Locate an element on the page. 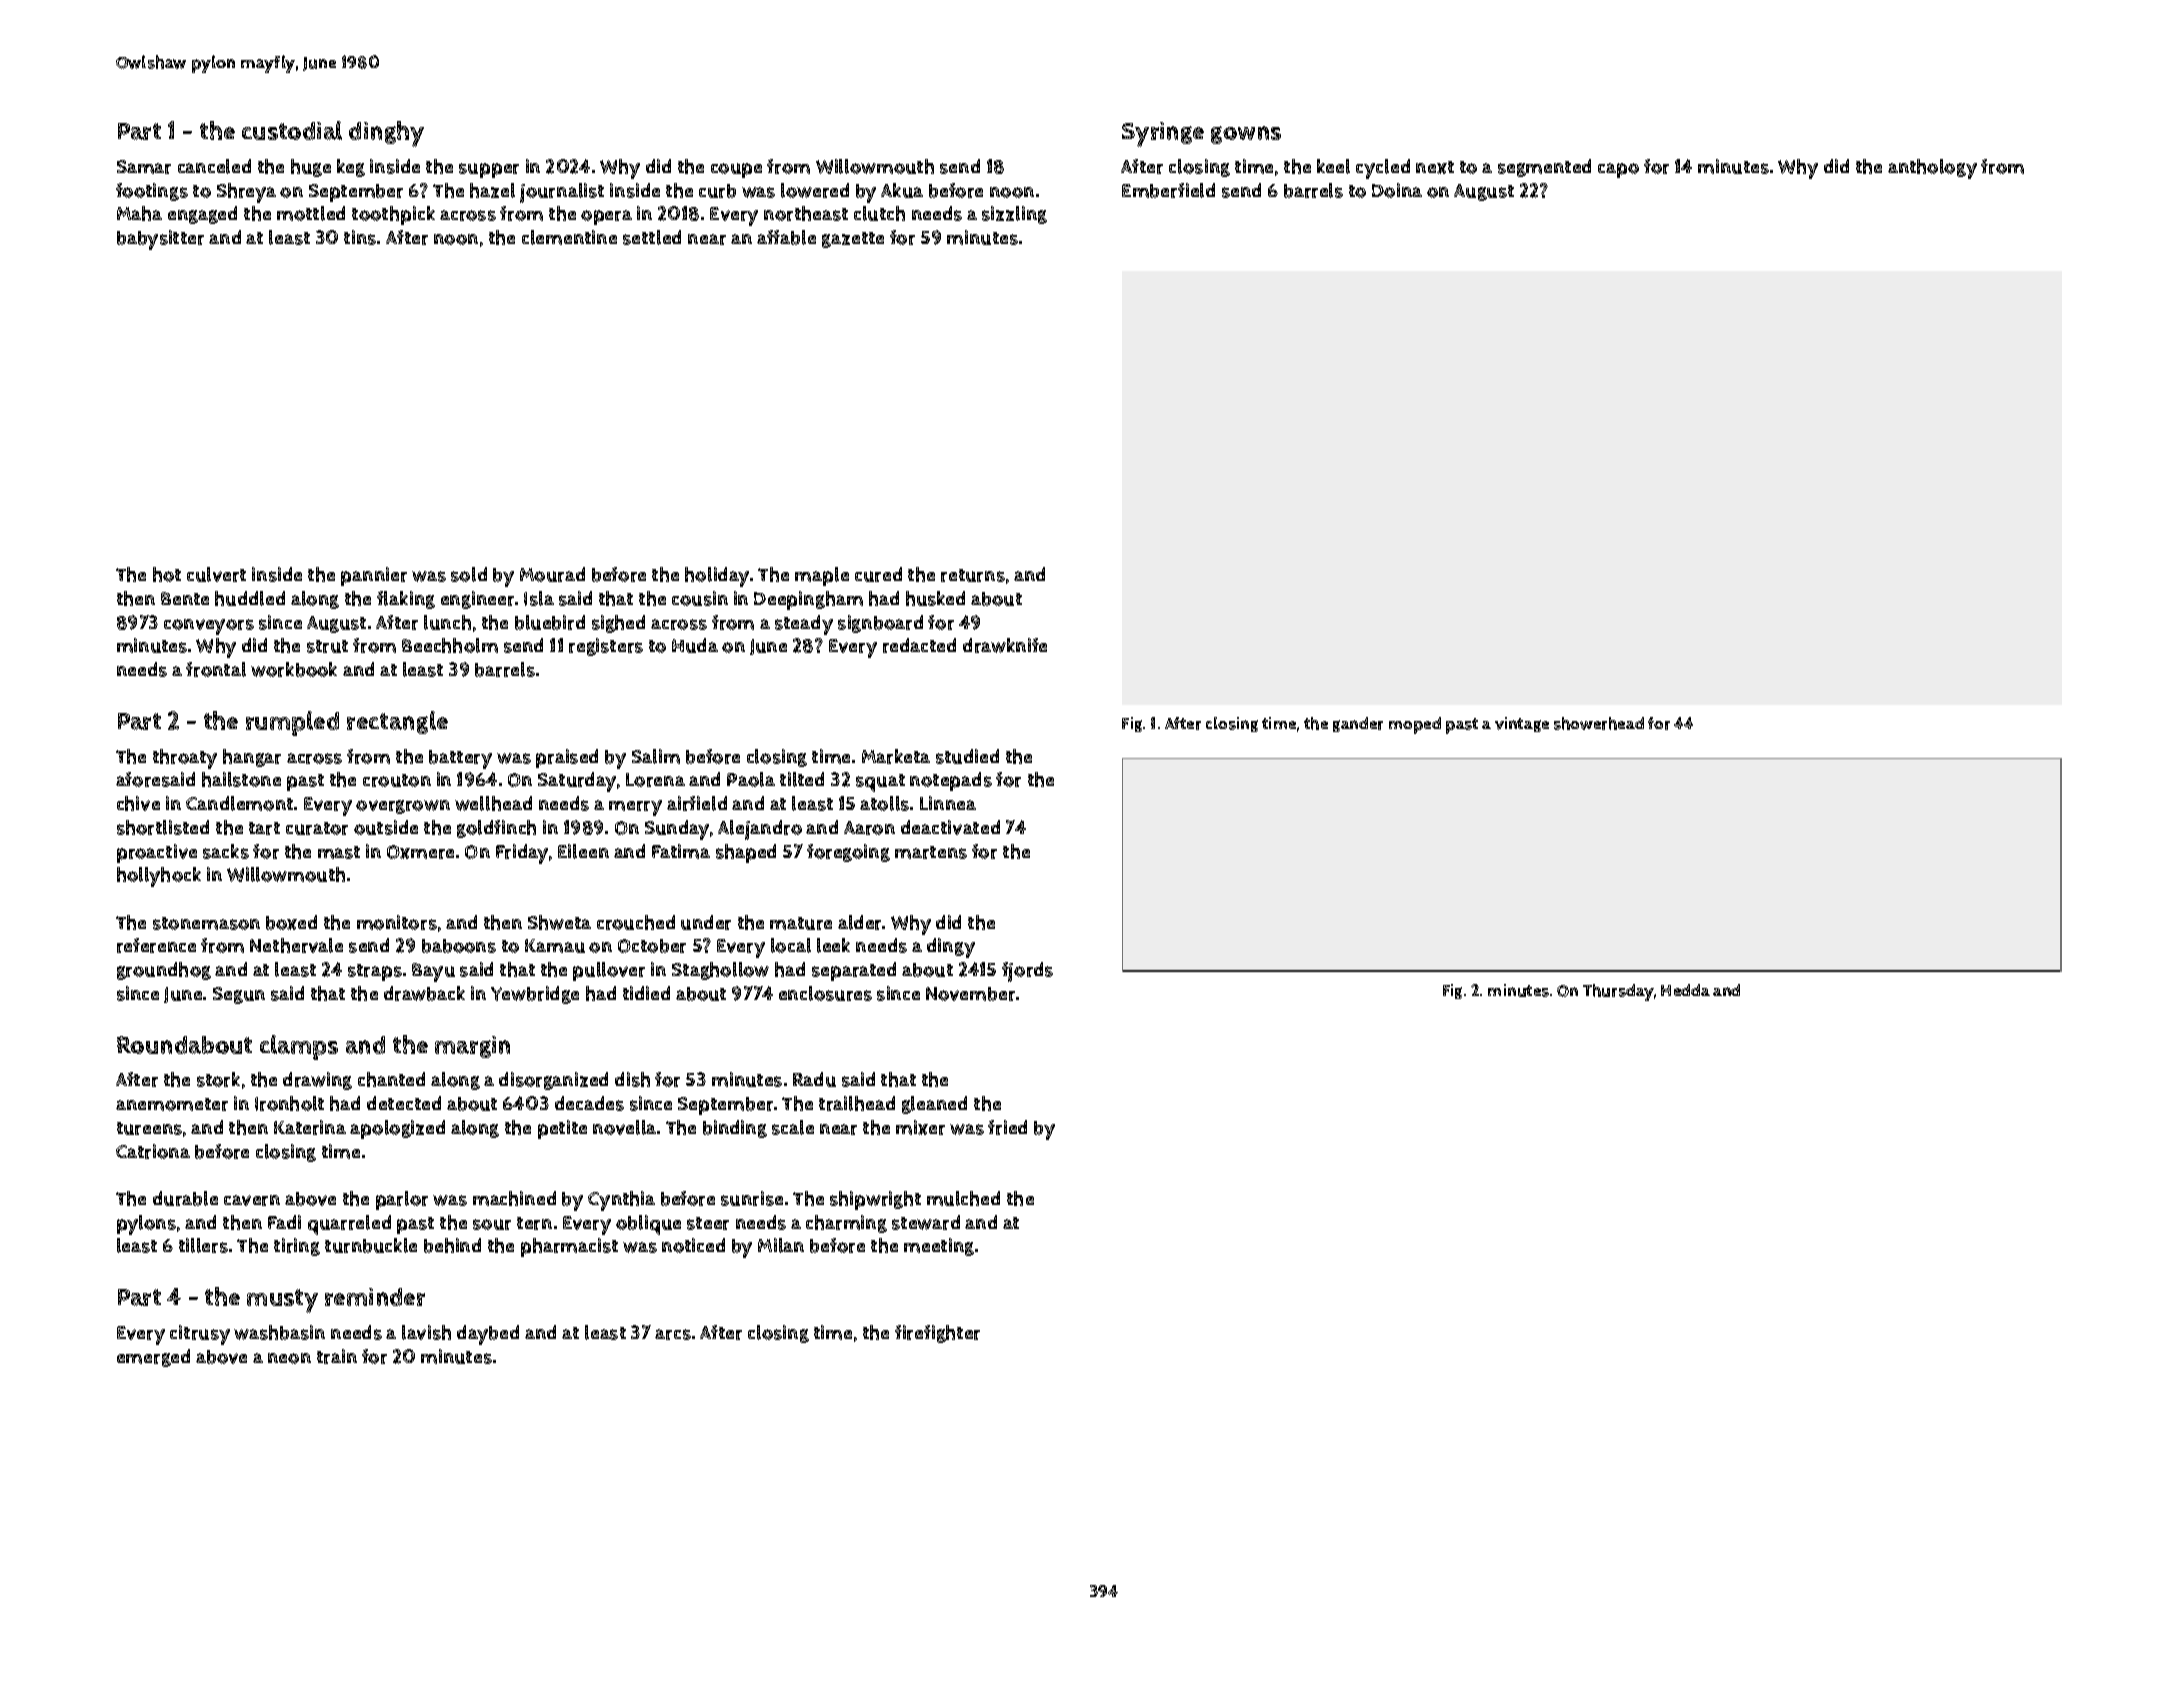 The width and height of the image is (2178, 1683). Samar is located at coordinates (144, 167).
